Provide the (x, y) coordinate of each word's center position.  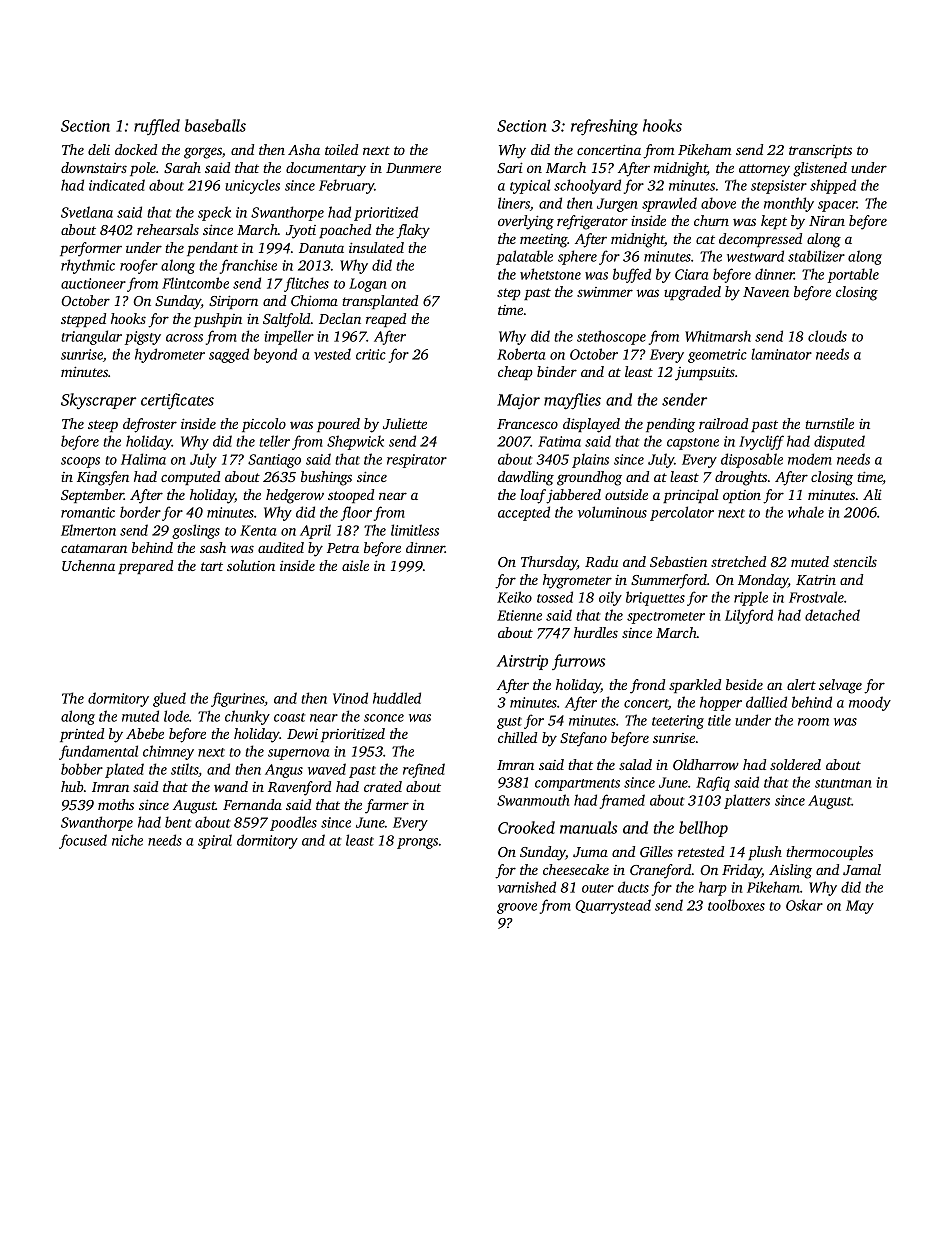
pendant (212, 249)
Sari (510, 167)
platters (747, 801)
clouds (827, 336)
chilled (517, 737)
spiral (215, 841)
